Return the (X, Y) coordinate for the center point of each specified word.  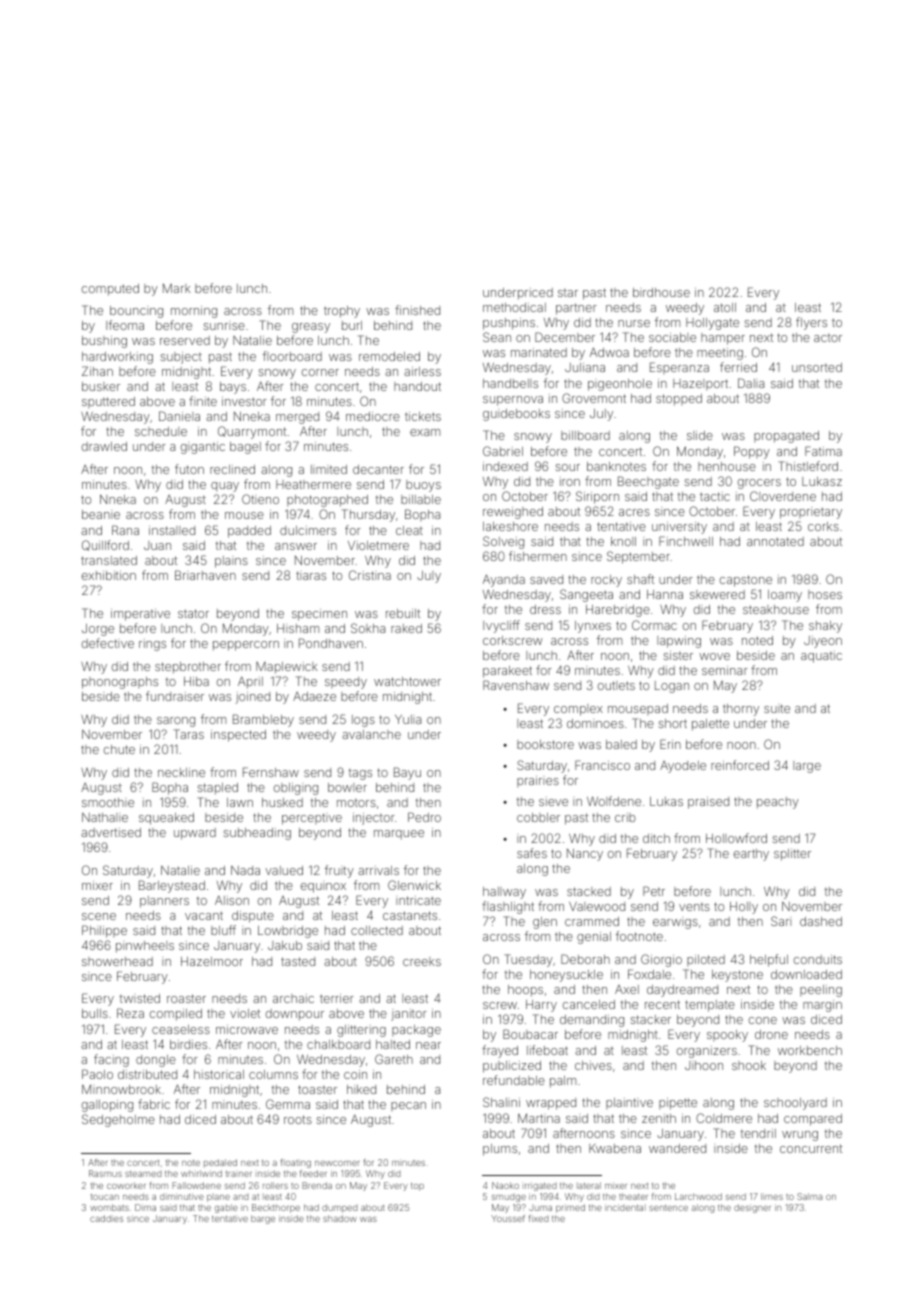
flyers (811, 323)
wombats (109, 1207)
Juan (157, 545)
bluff (223, 930)
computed (110, 290)
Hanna (665, 594)
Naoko (505, 1185)
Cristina (370, 575)
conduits (818, 959)
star (568, 293)
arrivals (378, 870)
